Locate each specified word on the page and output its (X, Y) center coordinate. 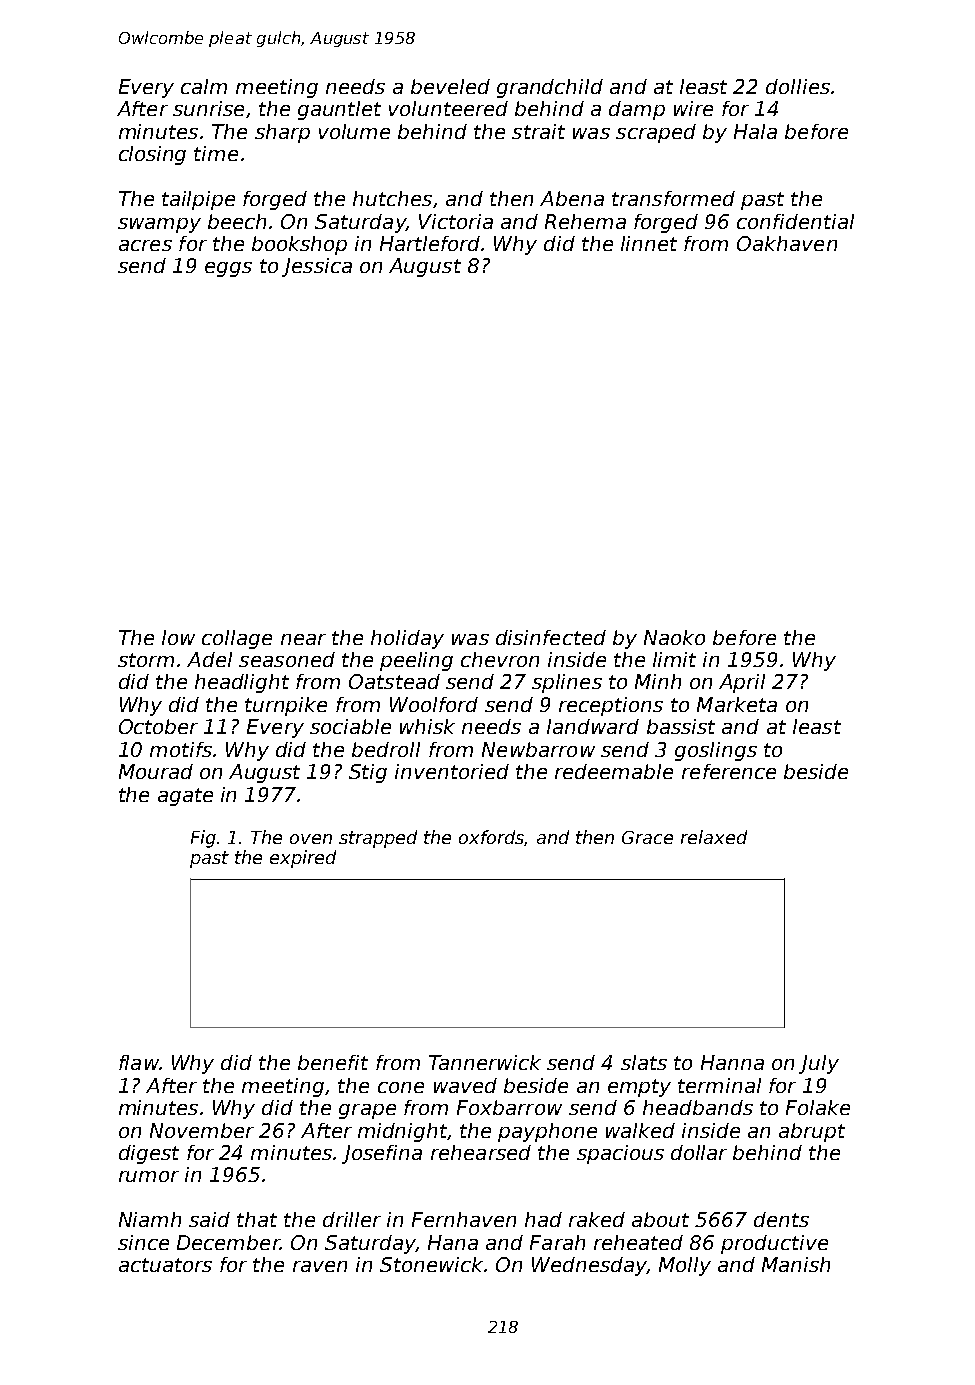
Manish (796, 1264)
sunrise (208, 108)
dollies (798, 86)
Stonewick (431, 1264)
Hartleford (430, 243)
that (257, 1219)
